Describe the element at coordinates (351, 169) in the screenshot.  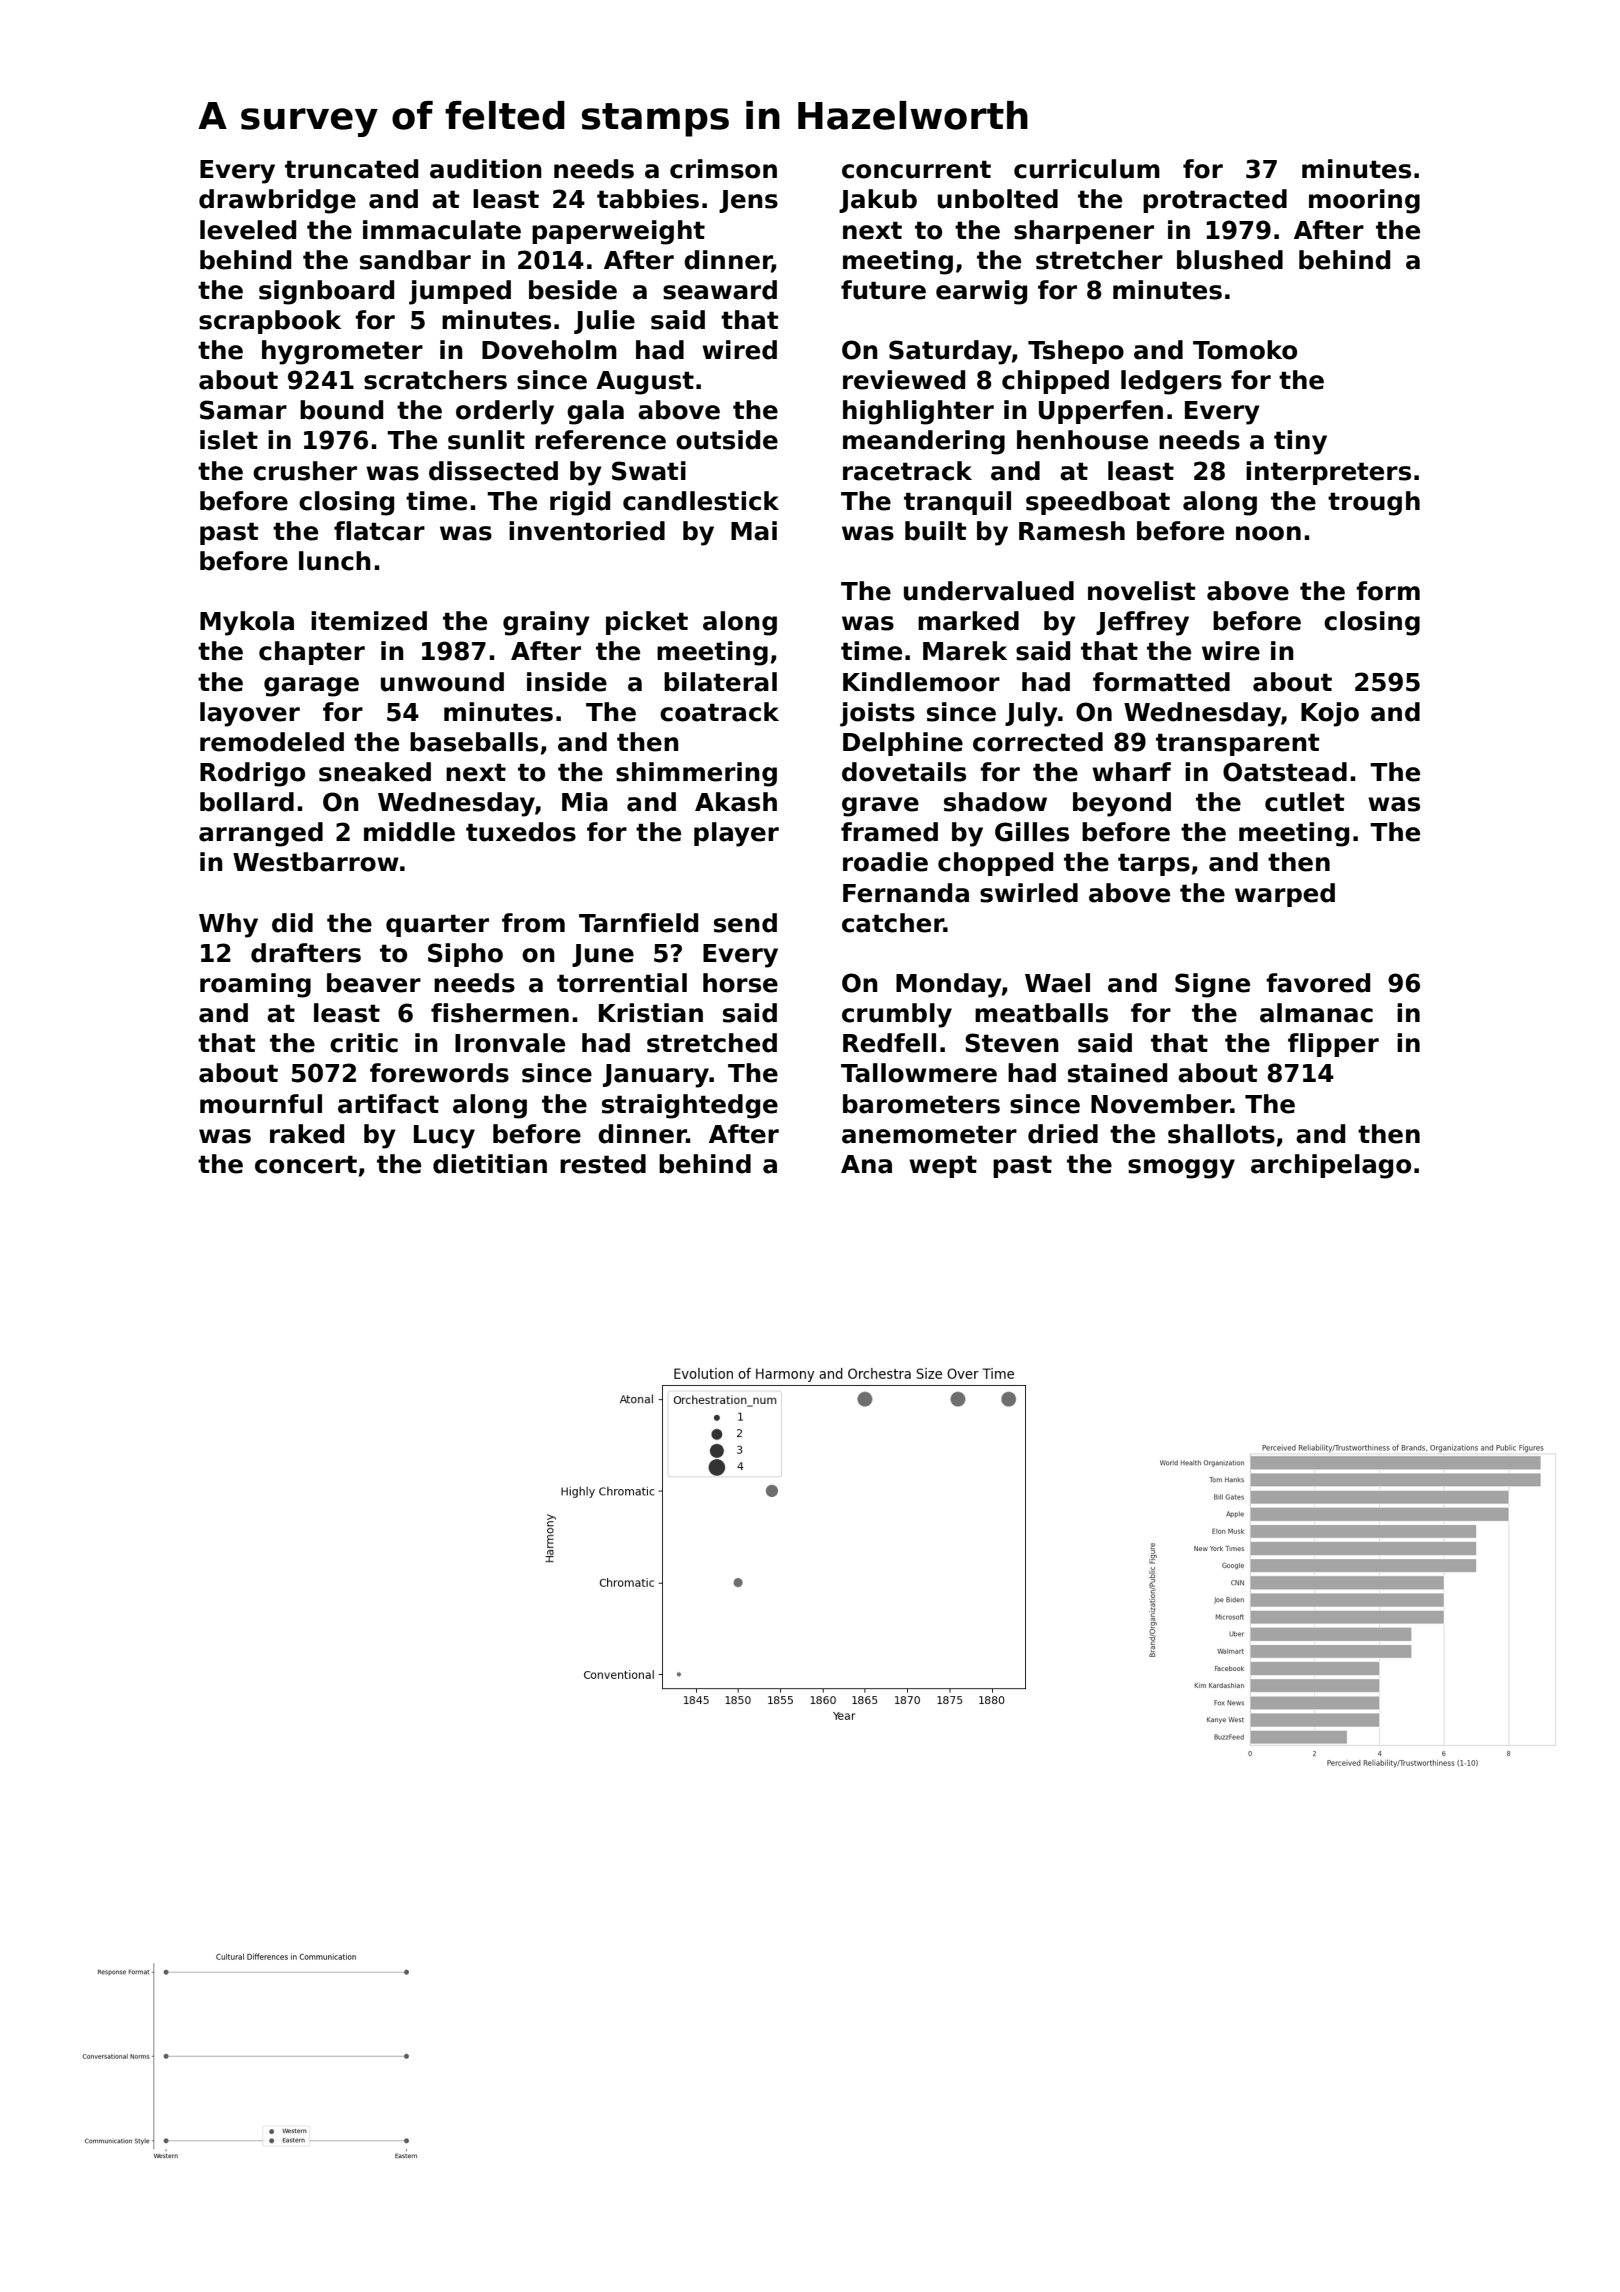
I see `truncated` at that location.
